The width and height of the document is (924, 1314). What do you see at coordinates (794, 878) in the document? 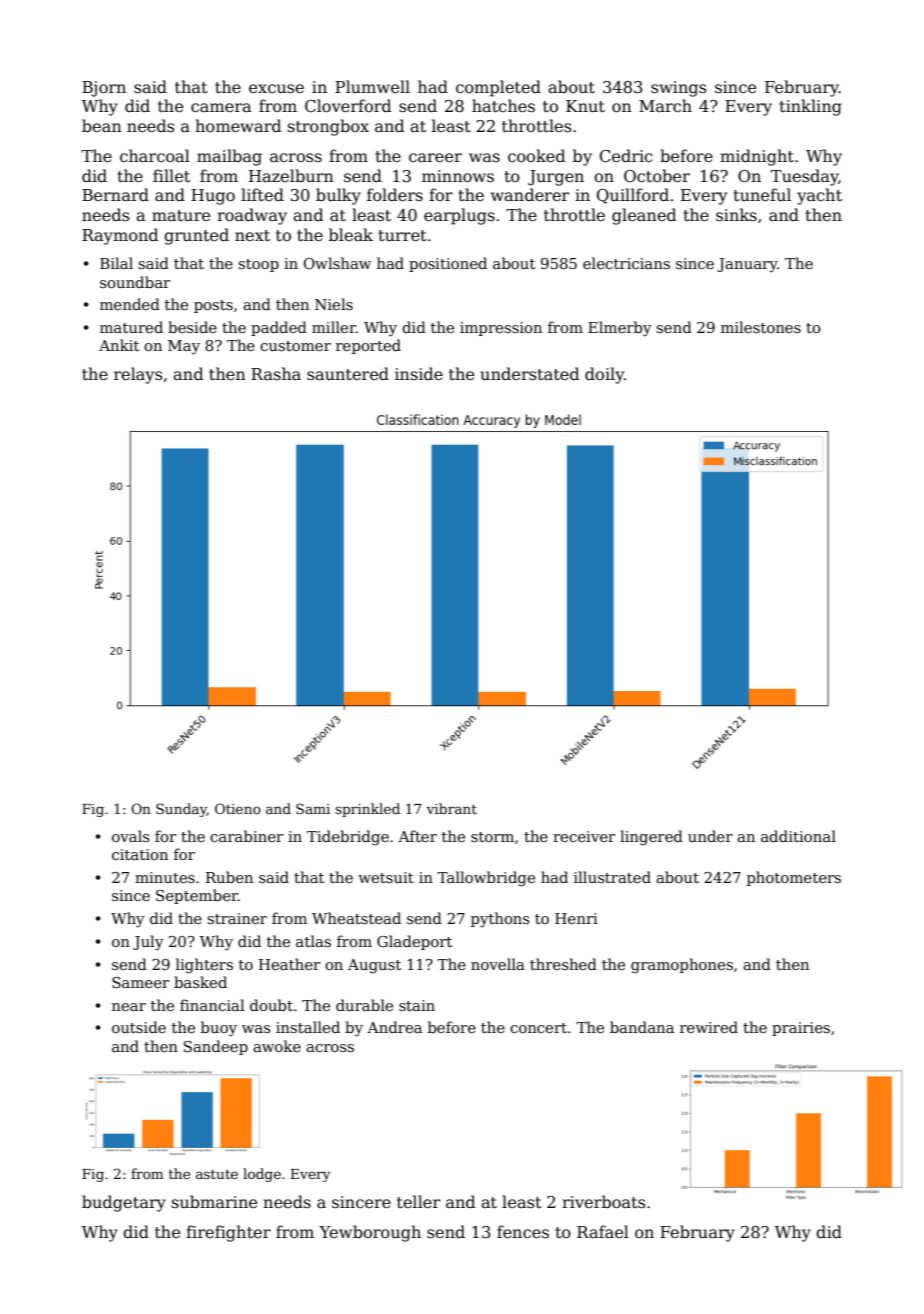
I see `photometers` at bounding box center [794, 878].
